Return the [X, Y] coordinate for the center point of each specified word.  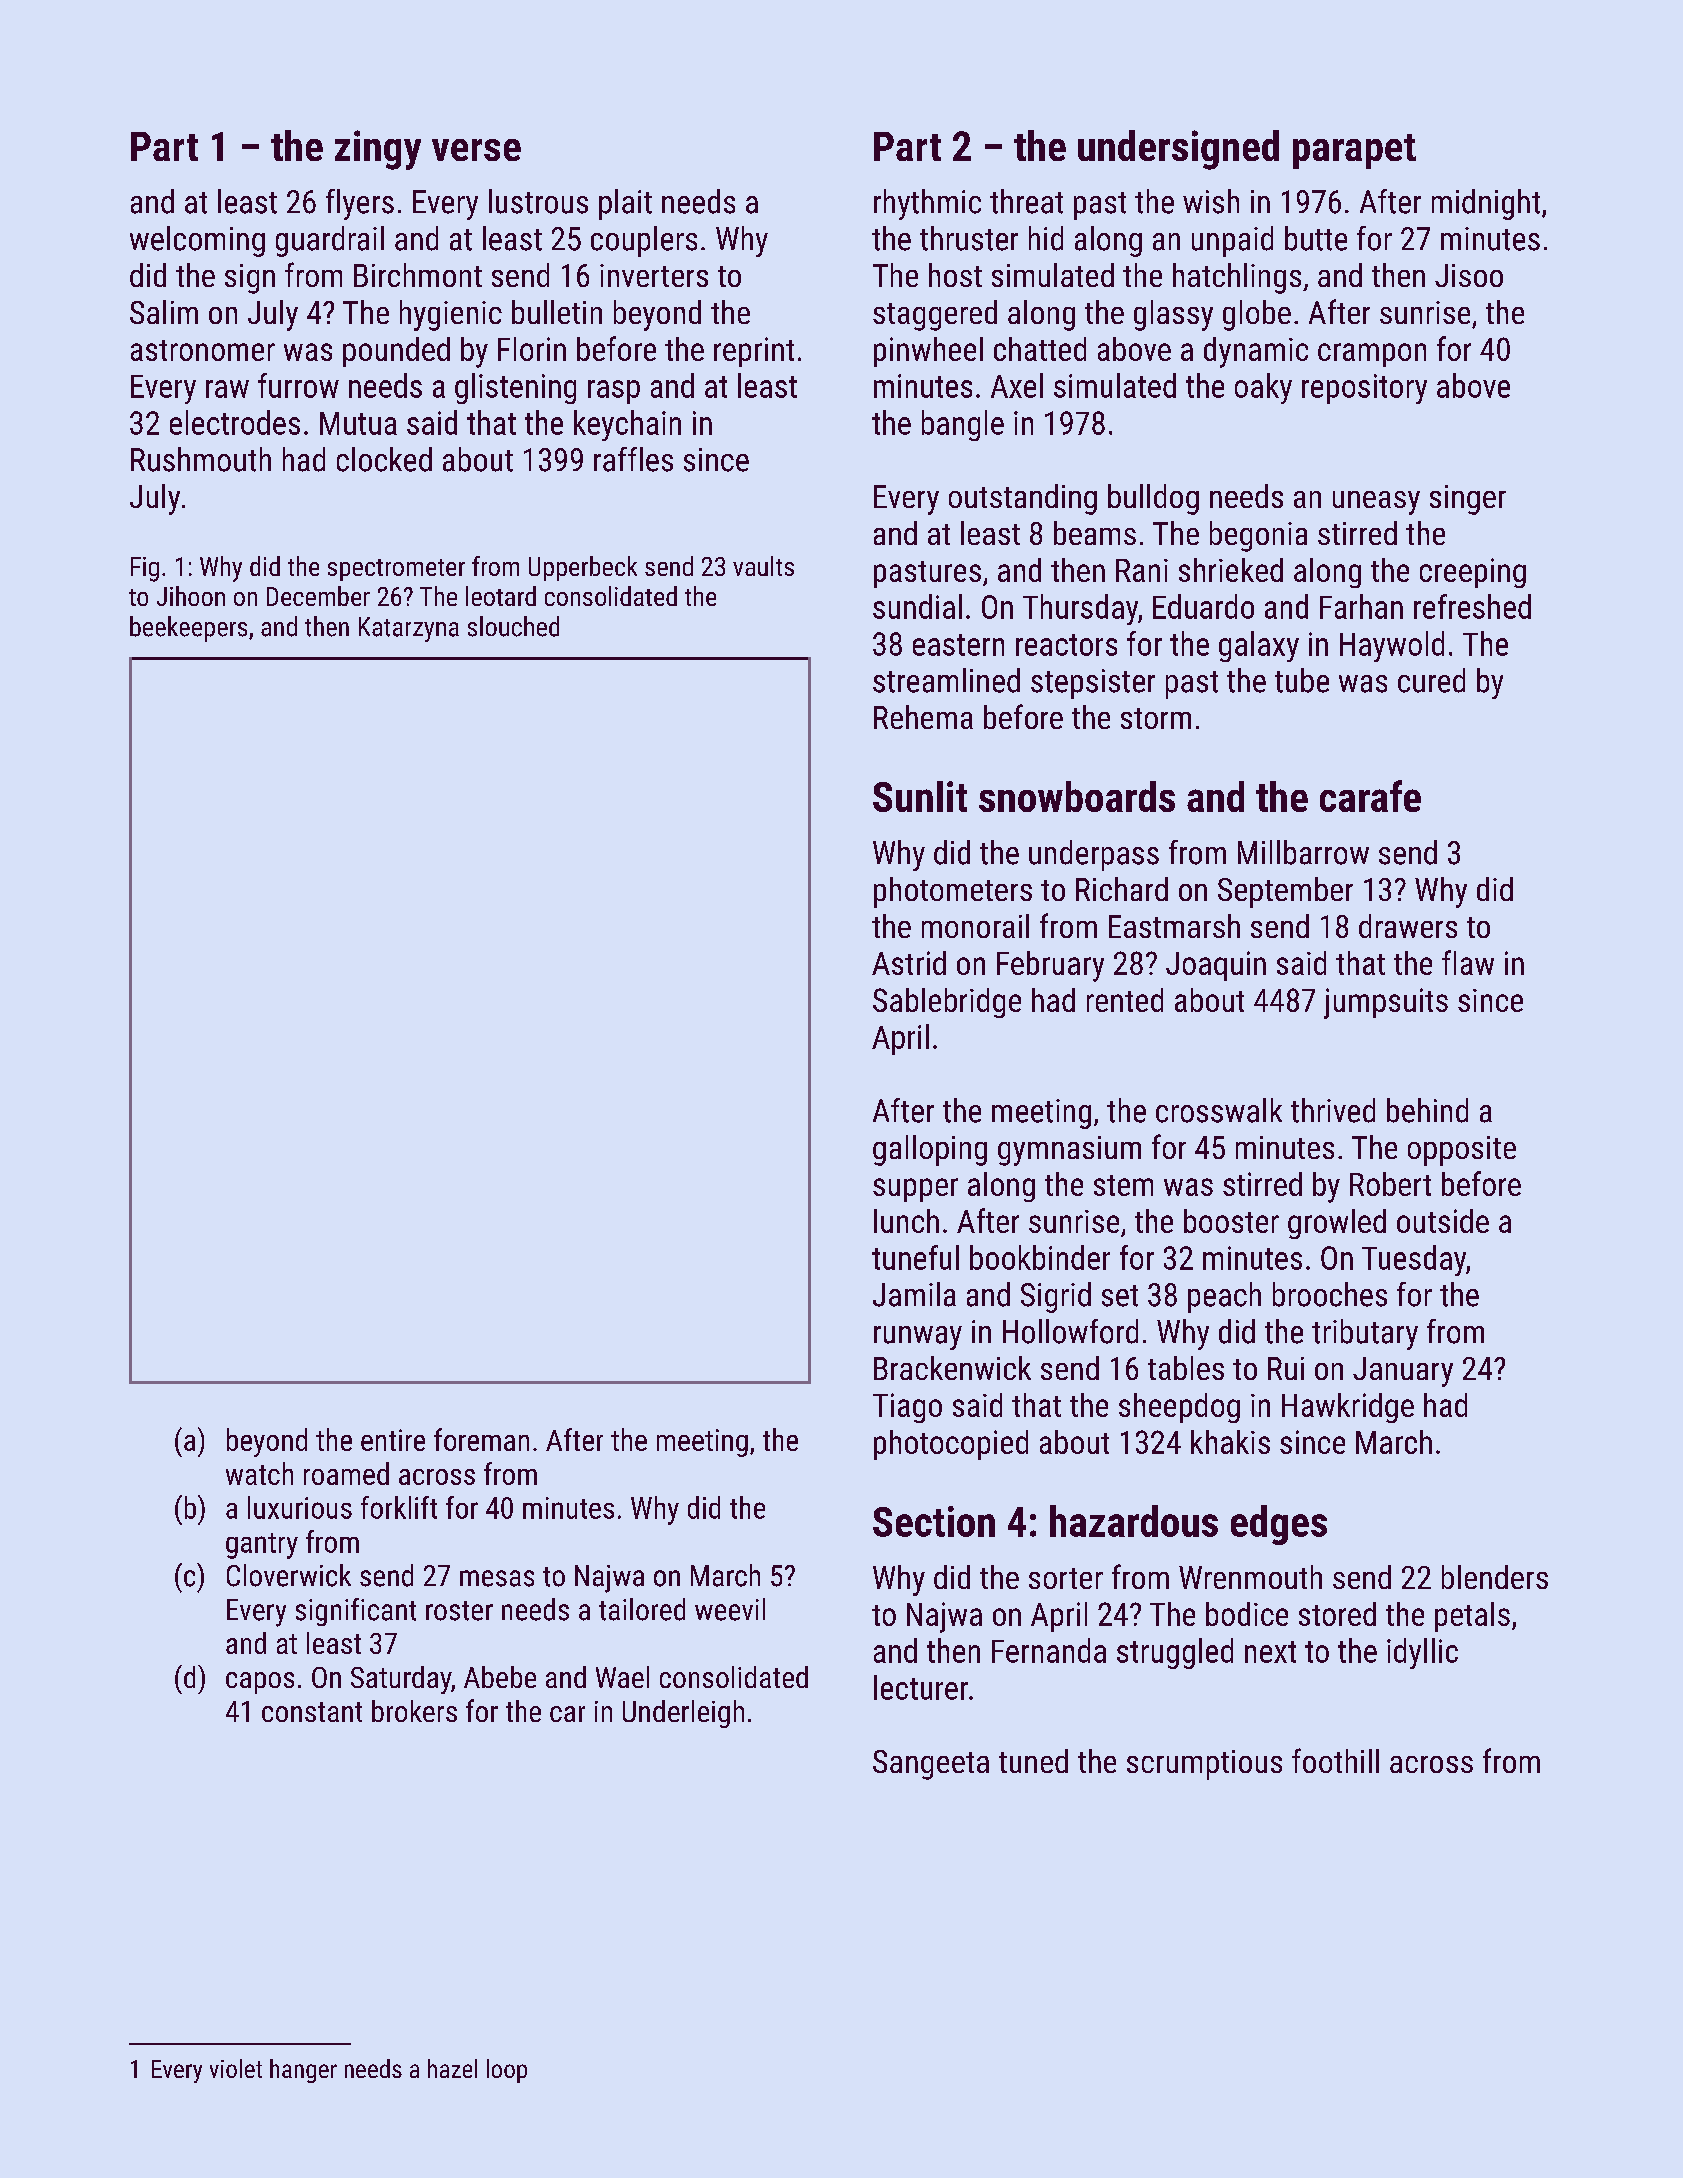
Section [934, 1521]
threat [1026, 201]
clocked [384, 459]
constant [312, 1712]
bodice [1247, 1614]
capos [260, 1683]
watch [259, 1473]
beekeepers [188, 629]
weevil [730, 1609]
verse [476, 150]
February [1050, 966]
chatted [1040, 349]
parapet [1354, 151]
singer [1468, 500]
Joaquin [1216, 966]
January [1403, 1372]
